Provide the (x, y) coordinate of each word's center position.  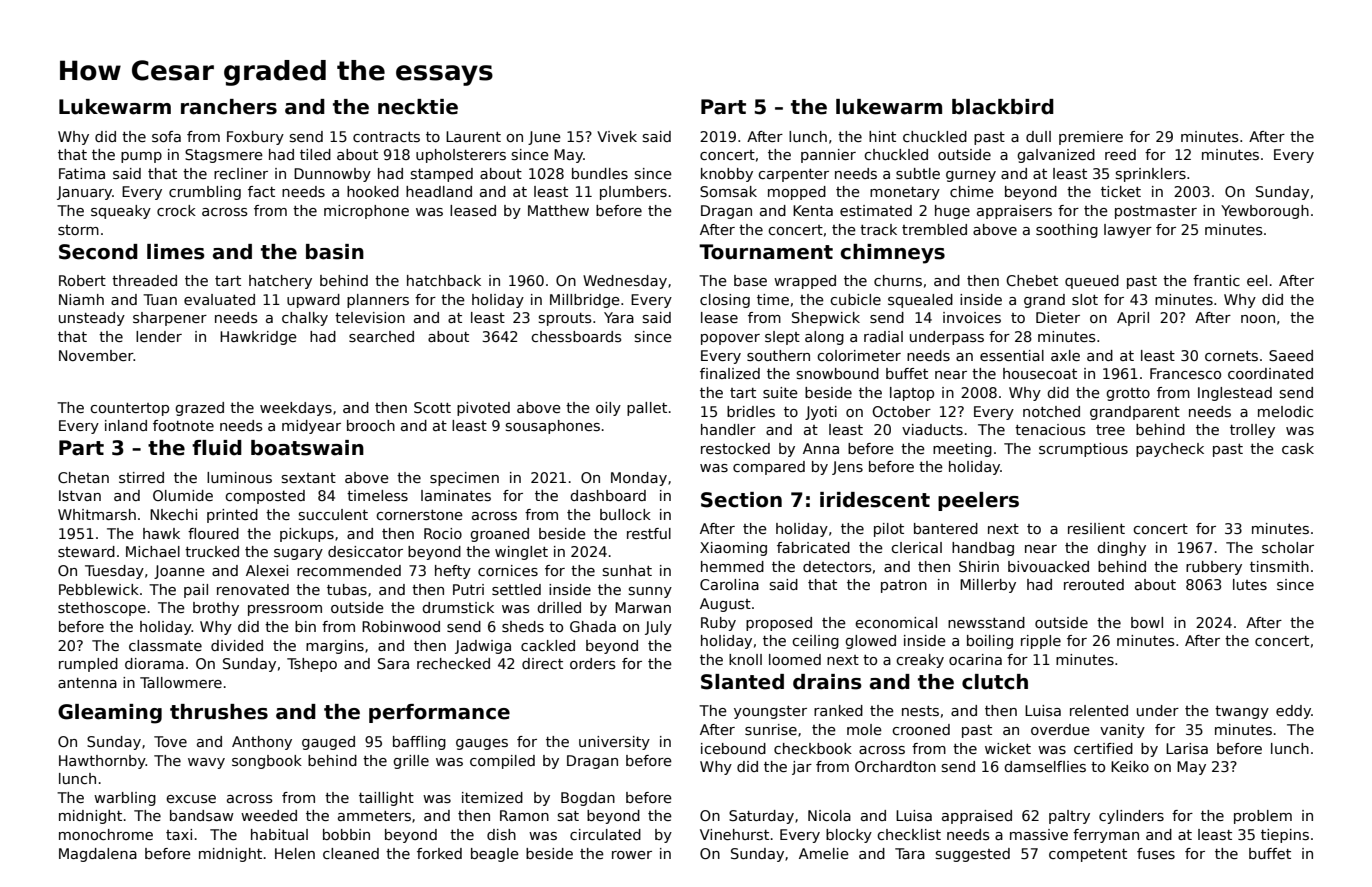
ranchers (229, 107)
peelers (978, 501)
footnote (183, 425)
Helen (295, 853)
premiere (1091, 138)
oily (608, 409)
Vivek (617, 136)
